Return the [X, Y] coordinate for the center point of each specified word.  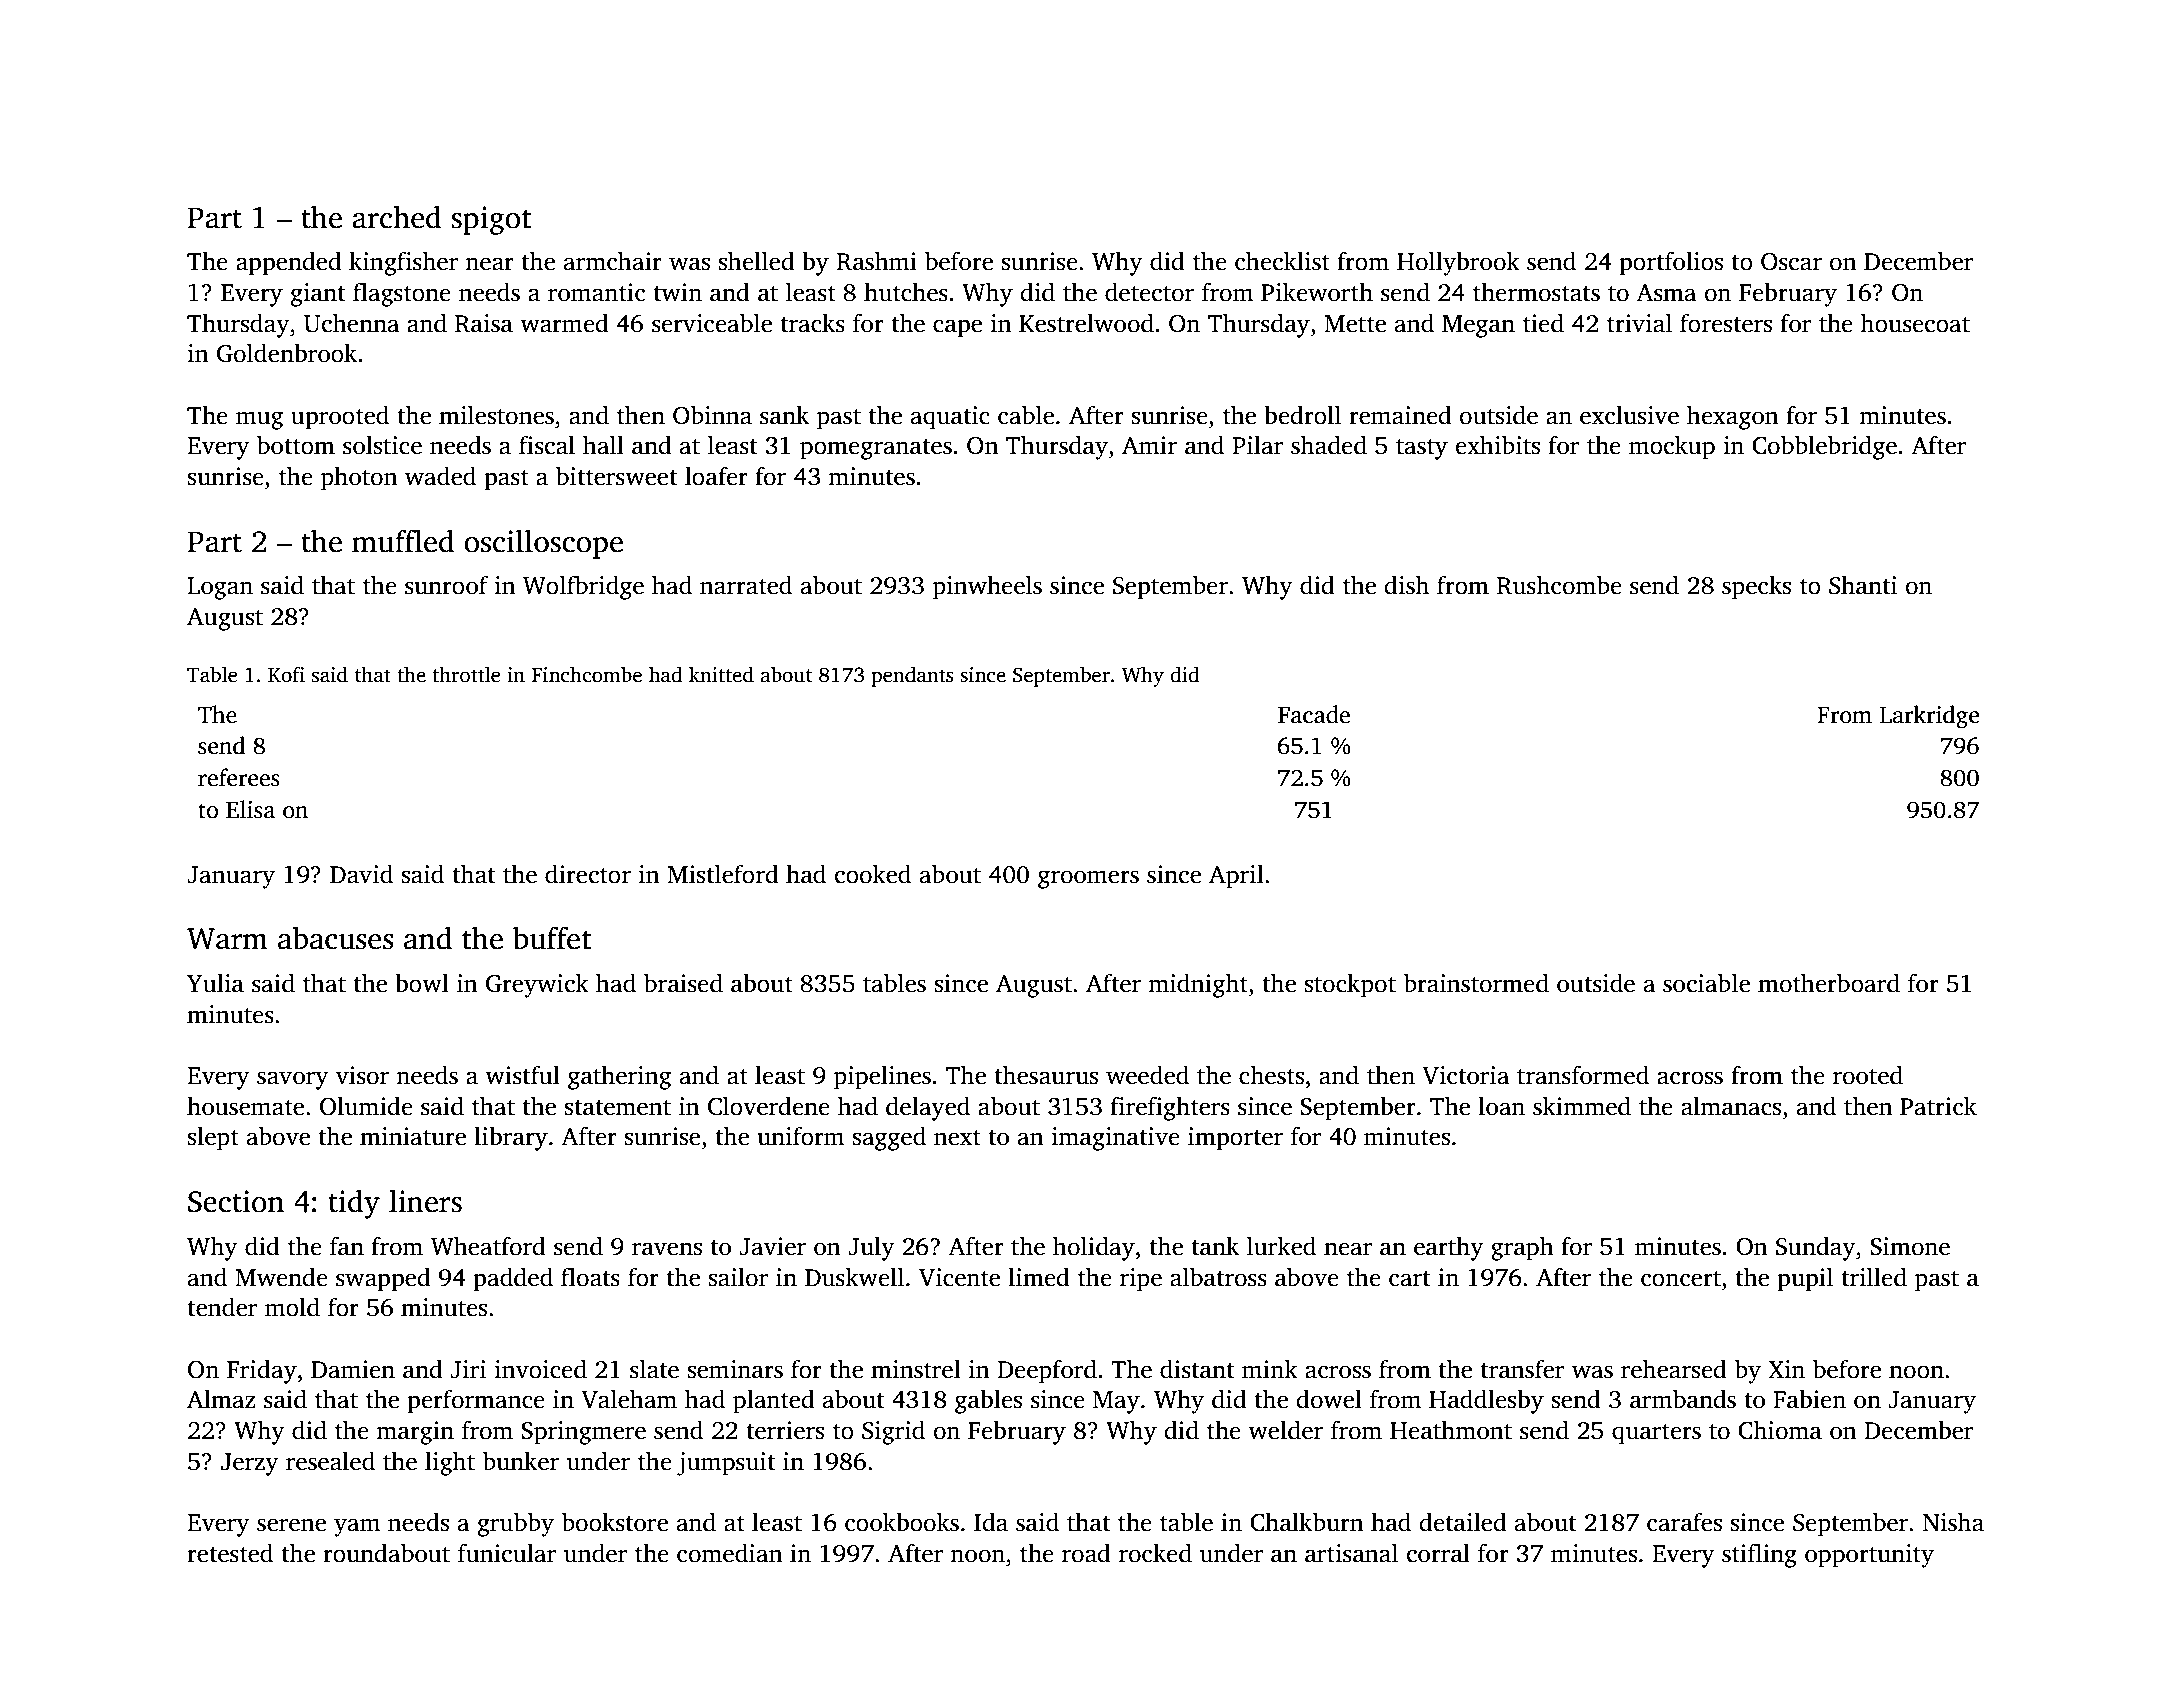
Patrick [1938, 1106]
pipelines [882, 1077]
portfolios [1671, 263]
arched [397, 217]
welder [1285, 1430]
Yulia [215, 983]
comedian [730, 1553]
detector [1149, 292]
